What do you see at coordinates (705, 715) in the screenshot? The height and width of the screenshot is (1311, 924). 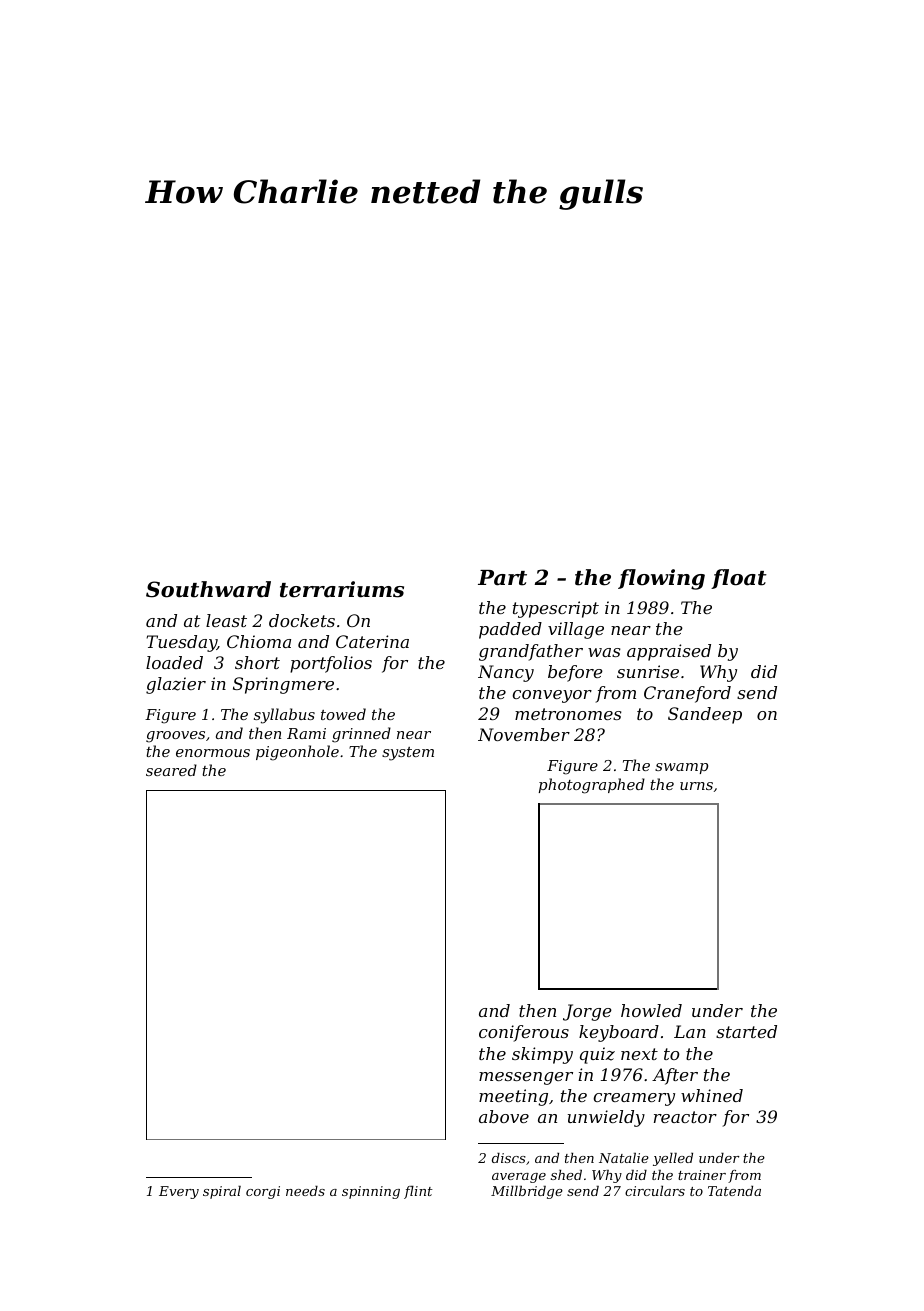 I see `Sandeep` at bounding box center [705, 715].
